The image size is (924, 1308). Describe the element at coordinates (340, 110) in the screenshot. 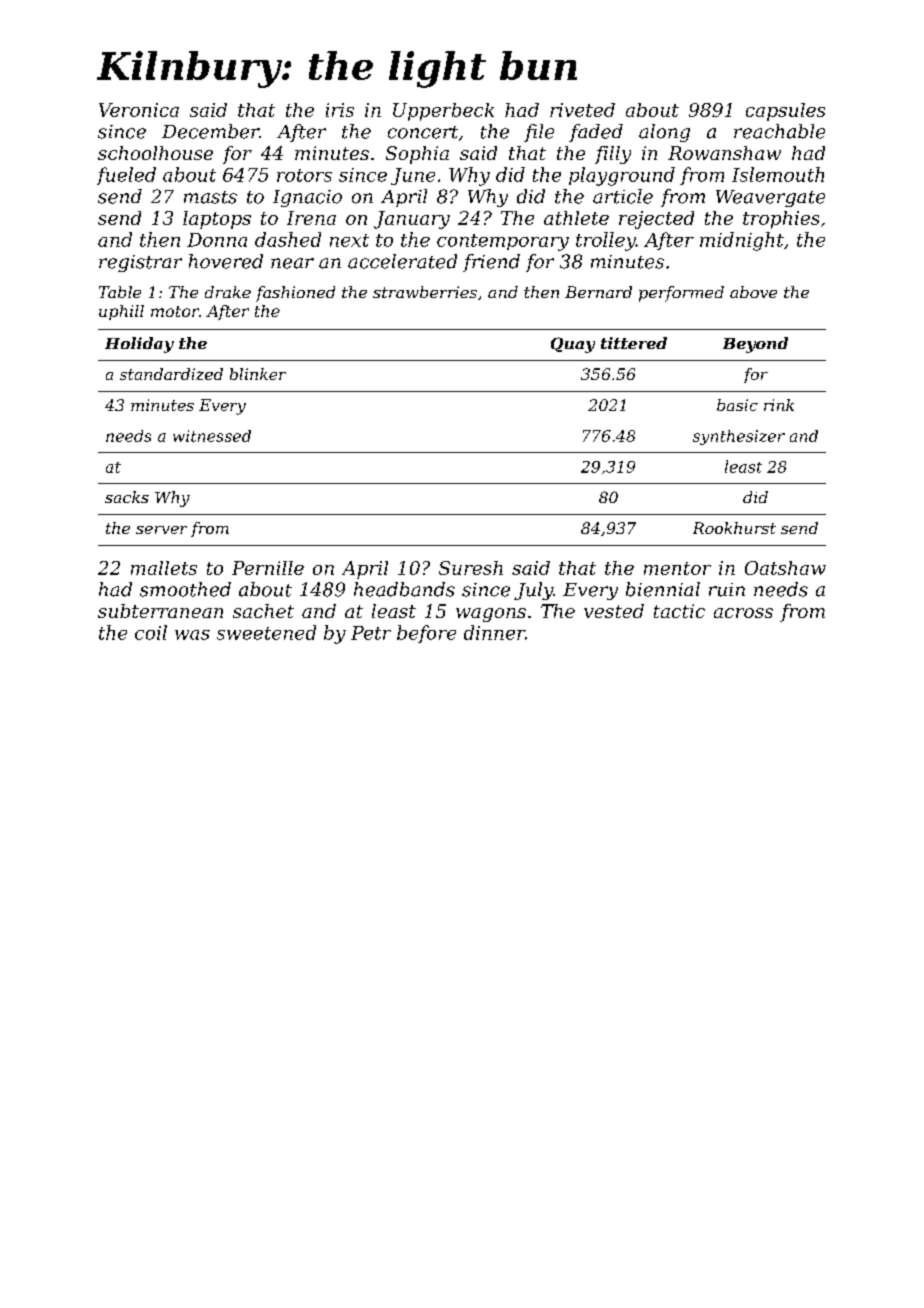

I see `iris` at that location.
